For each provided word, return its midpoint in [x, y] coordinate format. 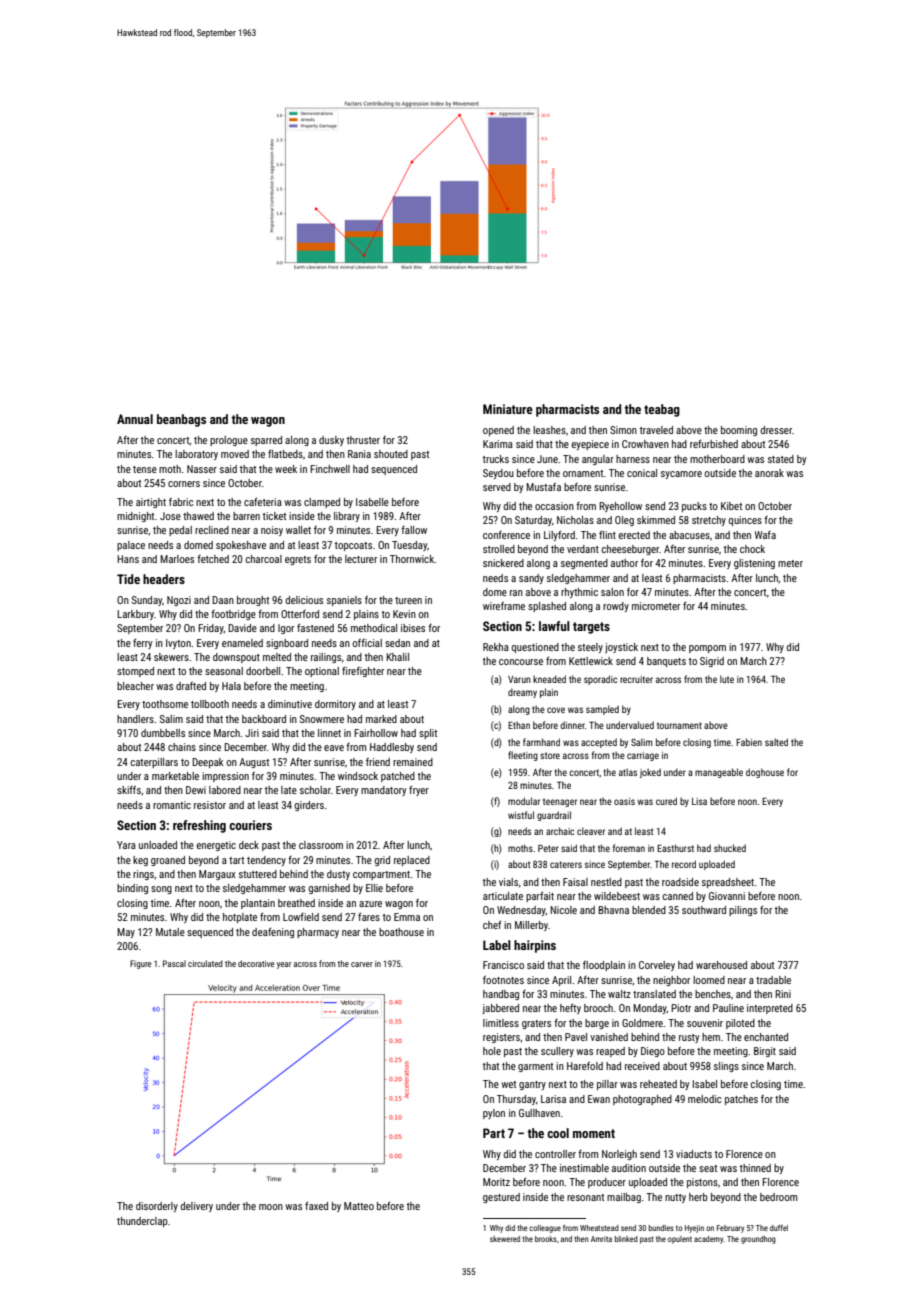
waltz [619, 994]
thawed [198, 516]
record [684, 864]
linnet [329, 733]
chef [492, 925]
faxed [316, 1206]
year [284, 965]
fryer [419, 791]
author [624, 563]
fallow [414, 530]
